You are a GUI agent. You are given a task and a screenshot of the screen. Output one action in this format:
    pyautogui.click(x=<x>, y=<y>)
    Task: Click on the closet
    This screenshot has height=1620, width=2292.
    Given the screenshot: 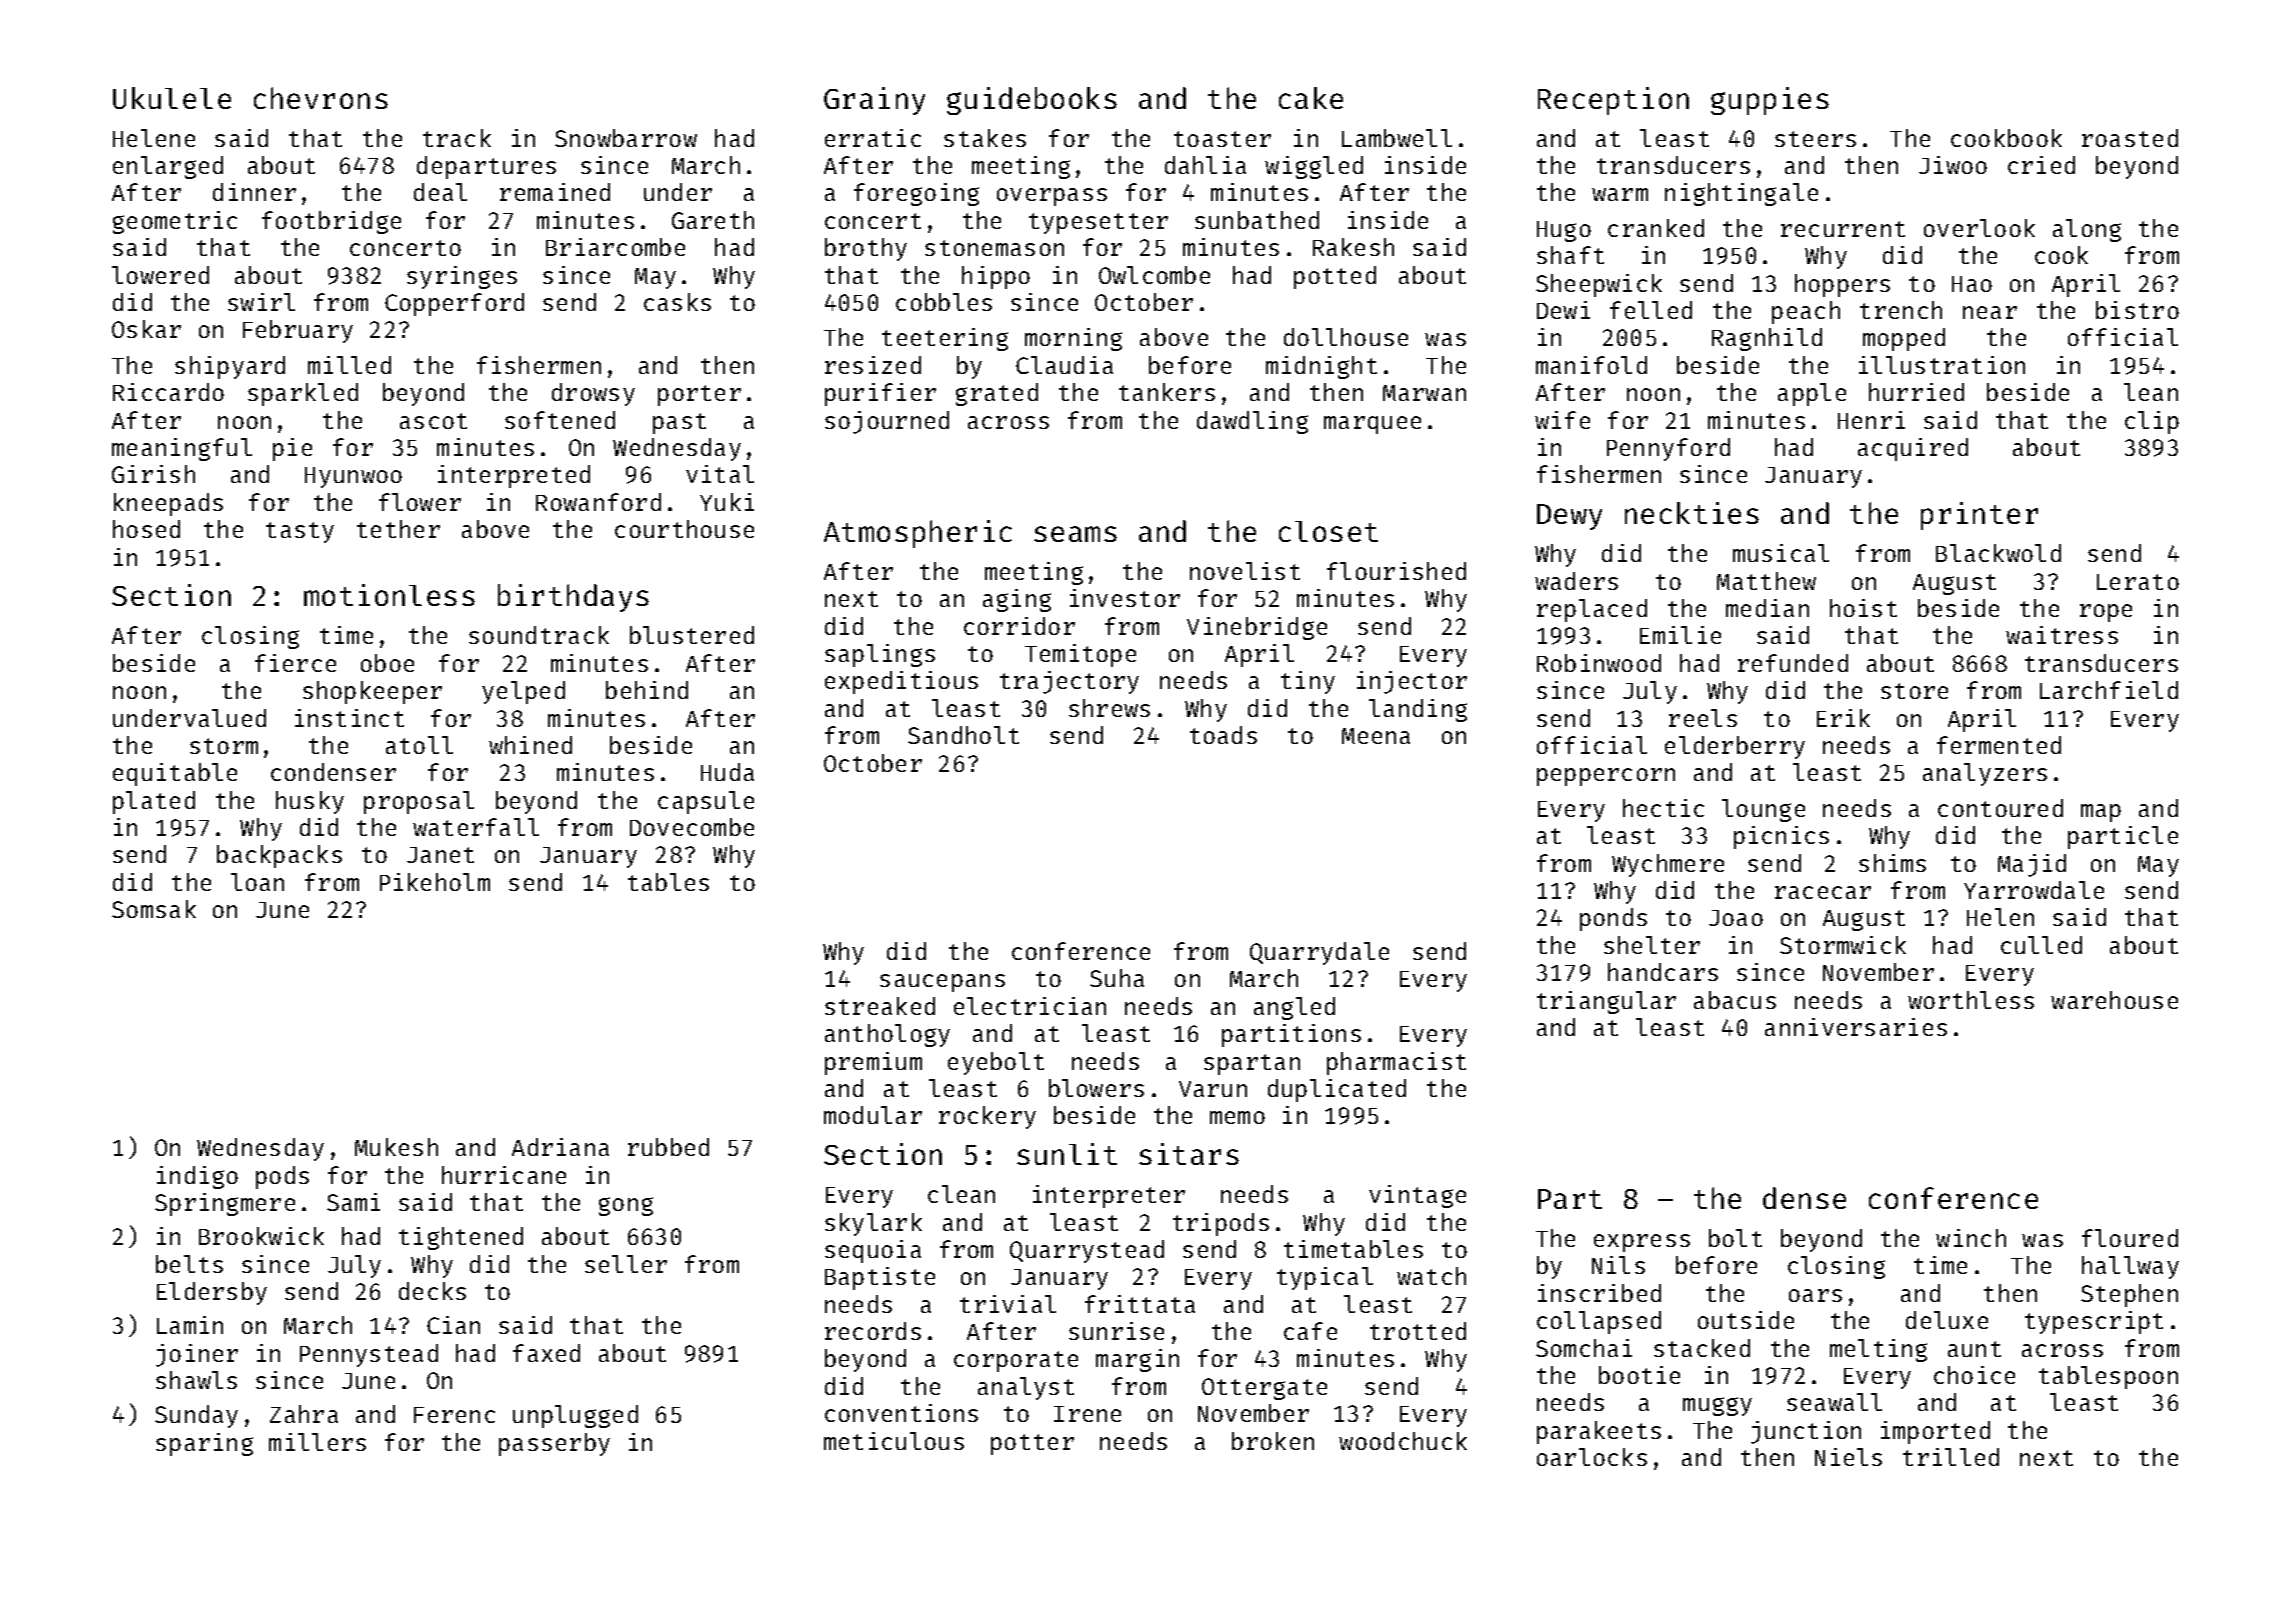 What is the action you would take?
    pyautogui.click(x=1328, y=531)
